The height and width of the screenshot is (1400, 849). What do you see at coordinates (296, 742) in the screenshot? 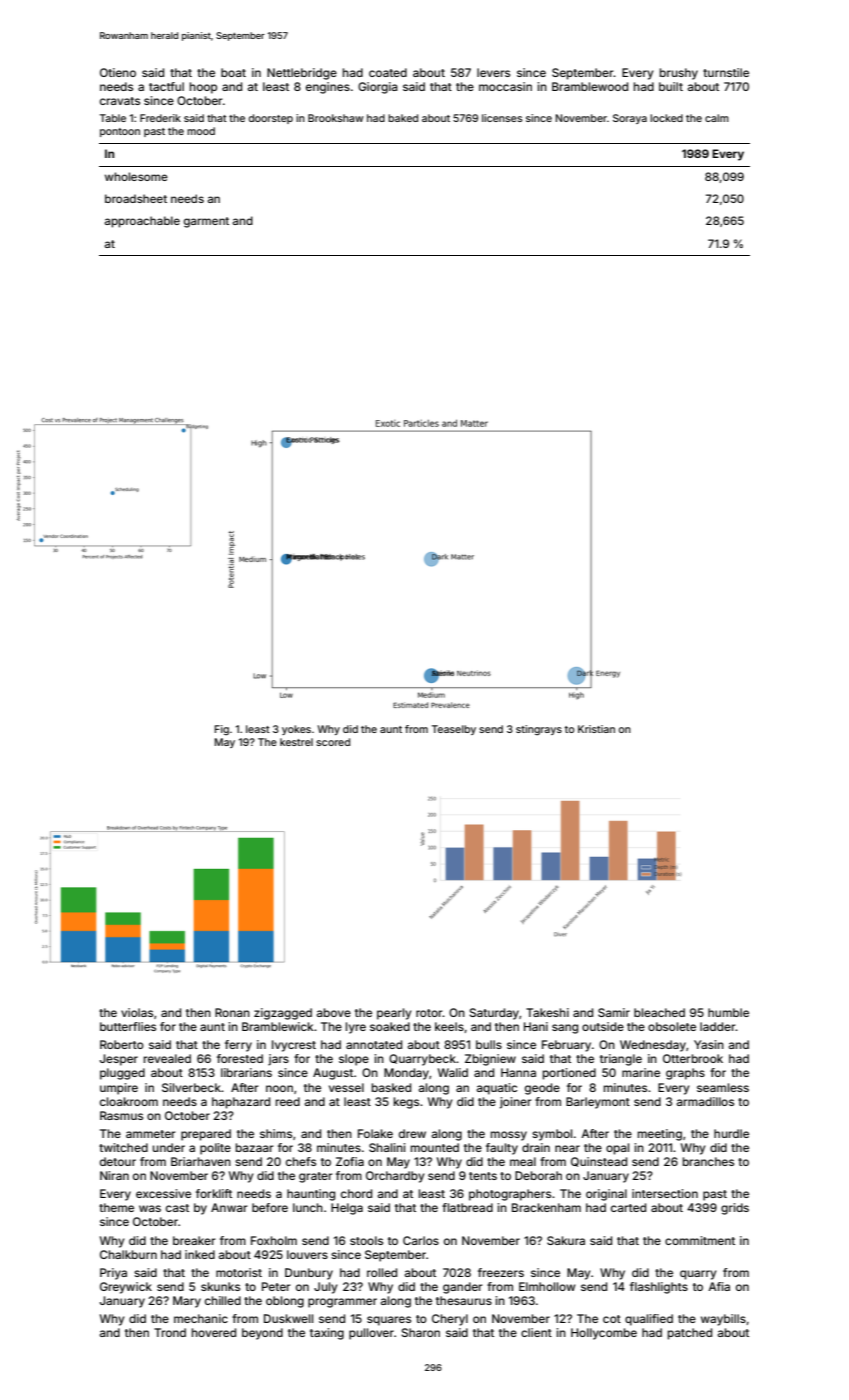
I see `kestrel` at bounding box center [296, 742].
